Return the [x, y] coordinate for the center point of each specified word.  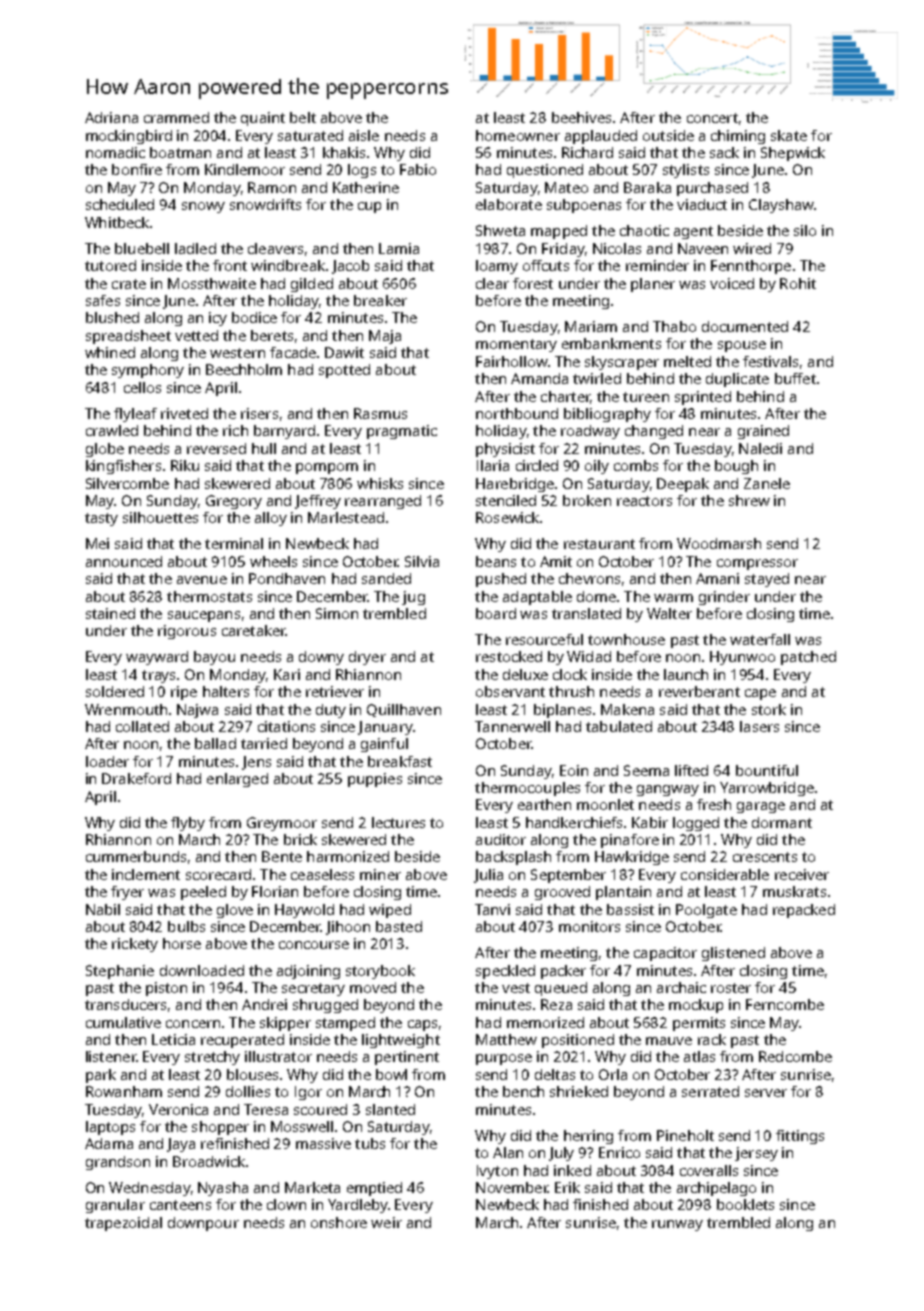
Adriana [111, 117]
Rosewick [507, 517]
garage [761, 807]
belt [303, 117]
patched [808, 658]
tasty [101, 519]
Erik [567, 1187]
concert [712, 118]
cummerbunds [136, 856]
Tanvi [492, 909]
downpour [203, 1224]
